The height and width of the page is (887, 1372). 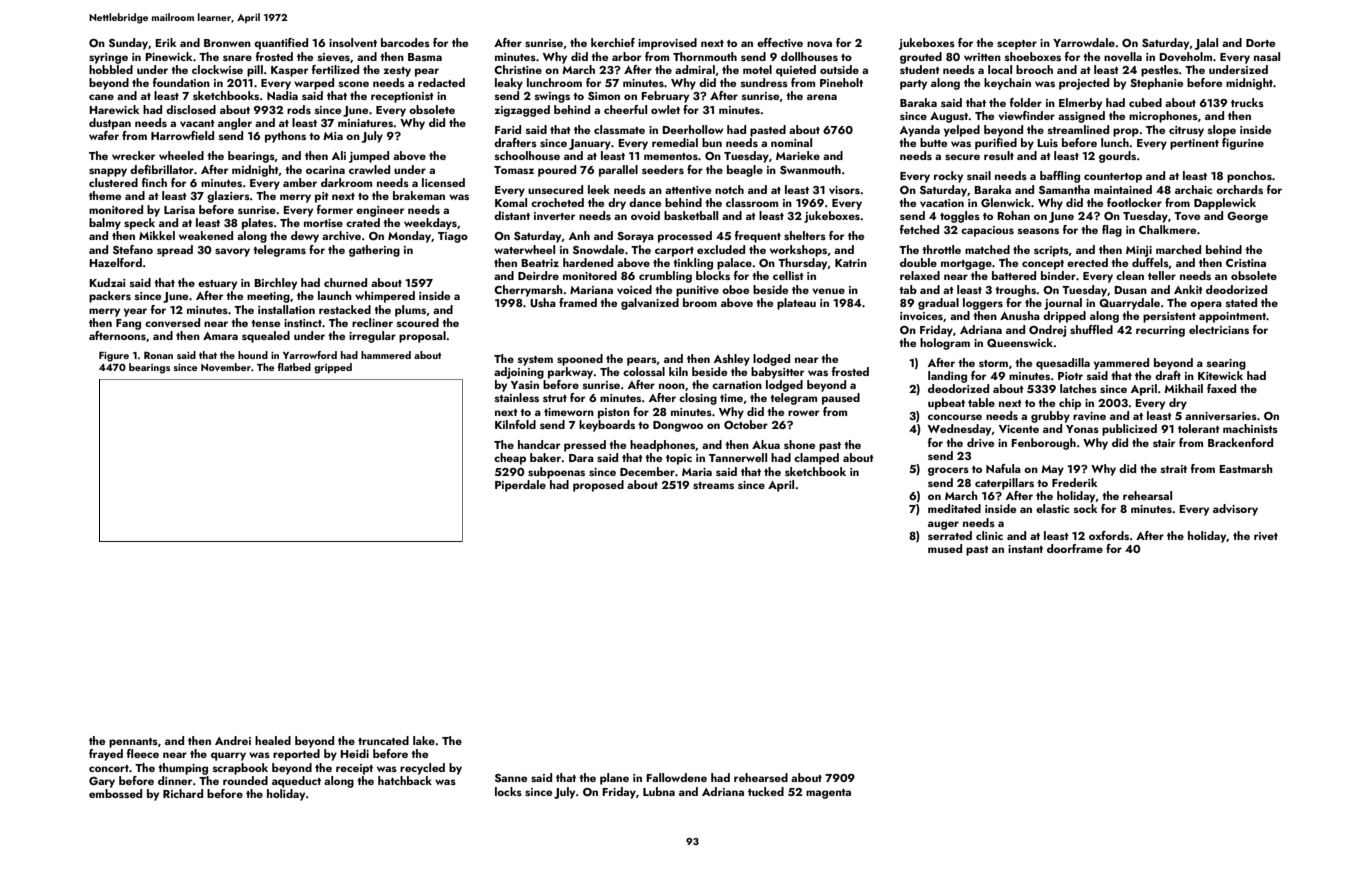 I want to click on Andrei, so click(x=233, y=740).
